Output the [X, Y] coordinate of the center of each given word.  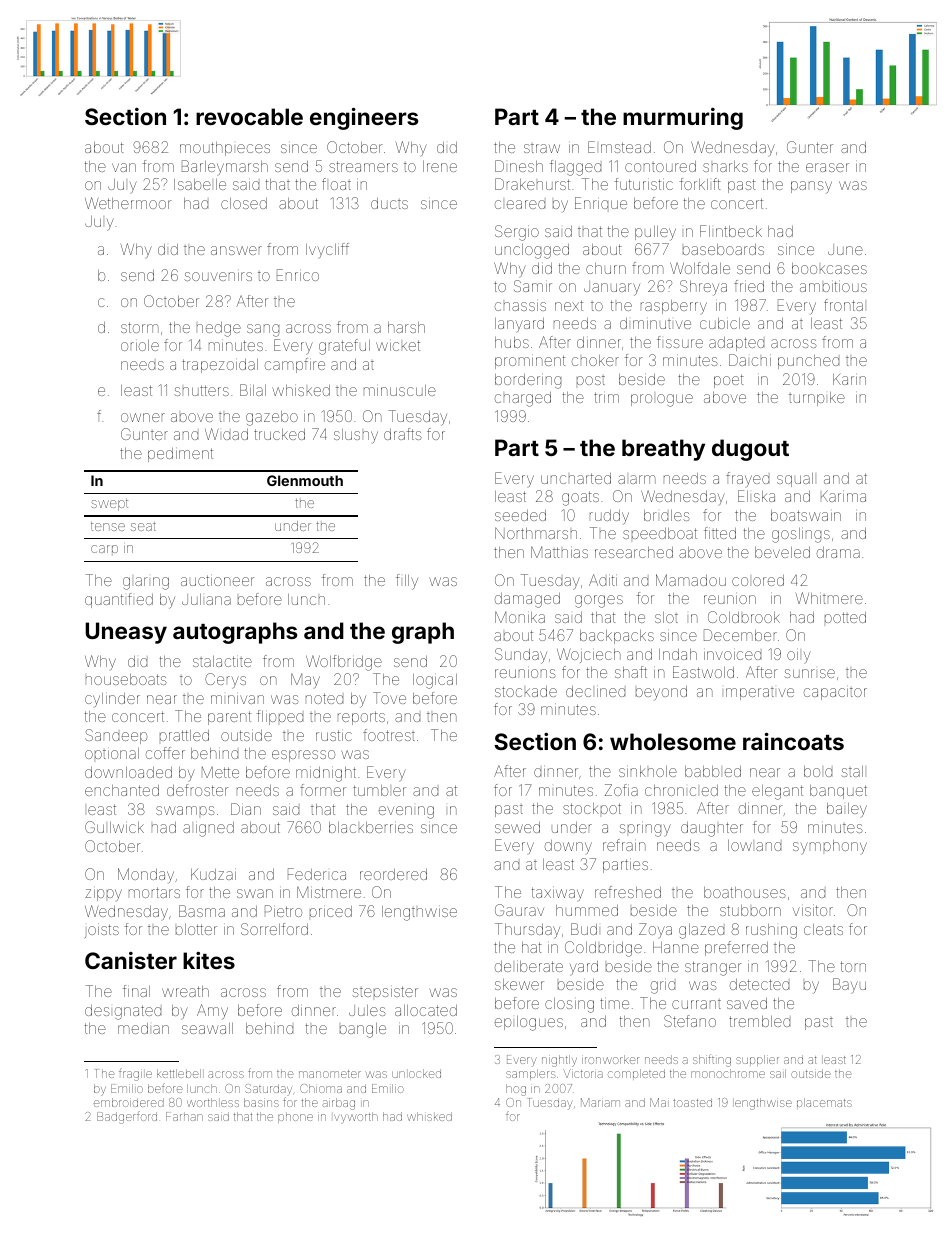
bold [818, 771]
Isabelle [200, 184]
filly [407, 582]
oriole [140, 345]
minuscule [400, 390]
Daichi [750, 360]
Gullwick [114, 827]
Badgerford [127, 1117]
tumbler [379, 790]
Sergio [517, 233]
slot [666, 617]
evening [406, 812]
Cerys [225, 681]
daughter [712, 829]
